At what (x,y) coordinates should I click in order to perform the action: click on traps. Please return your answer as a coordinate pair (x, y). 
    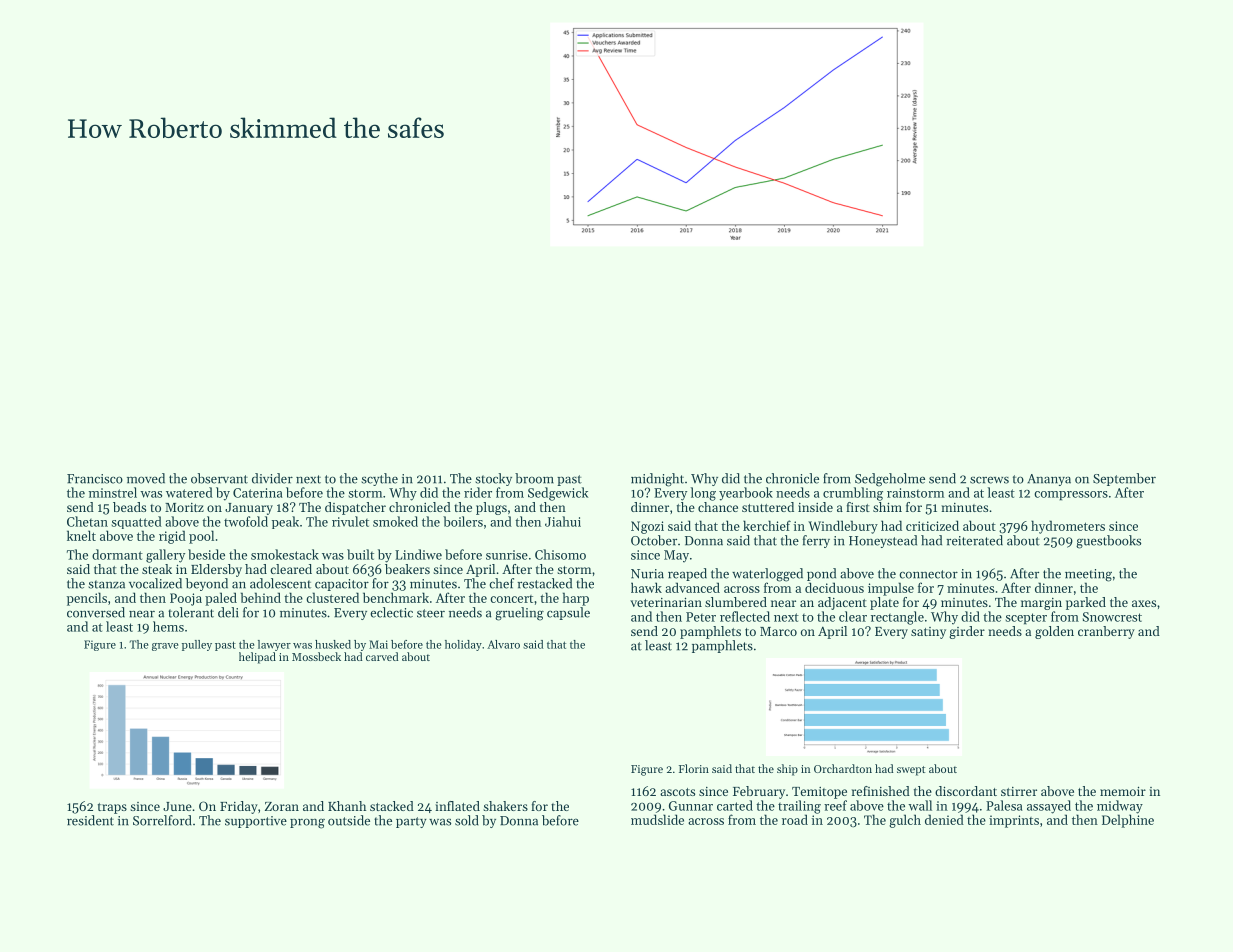
    Looking at the image, I should click on (112, 808).
